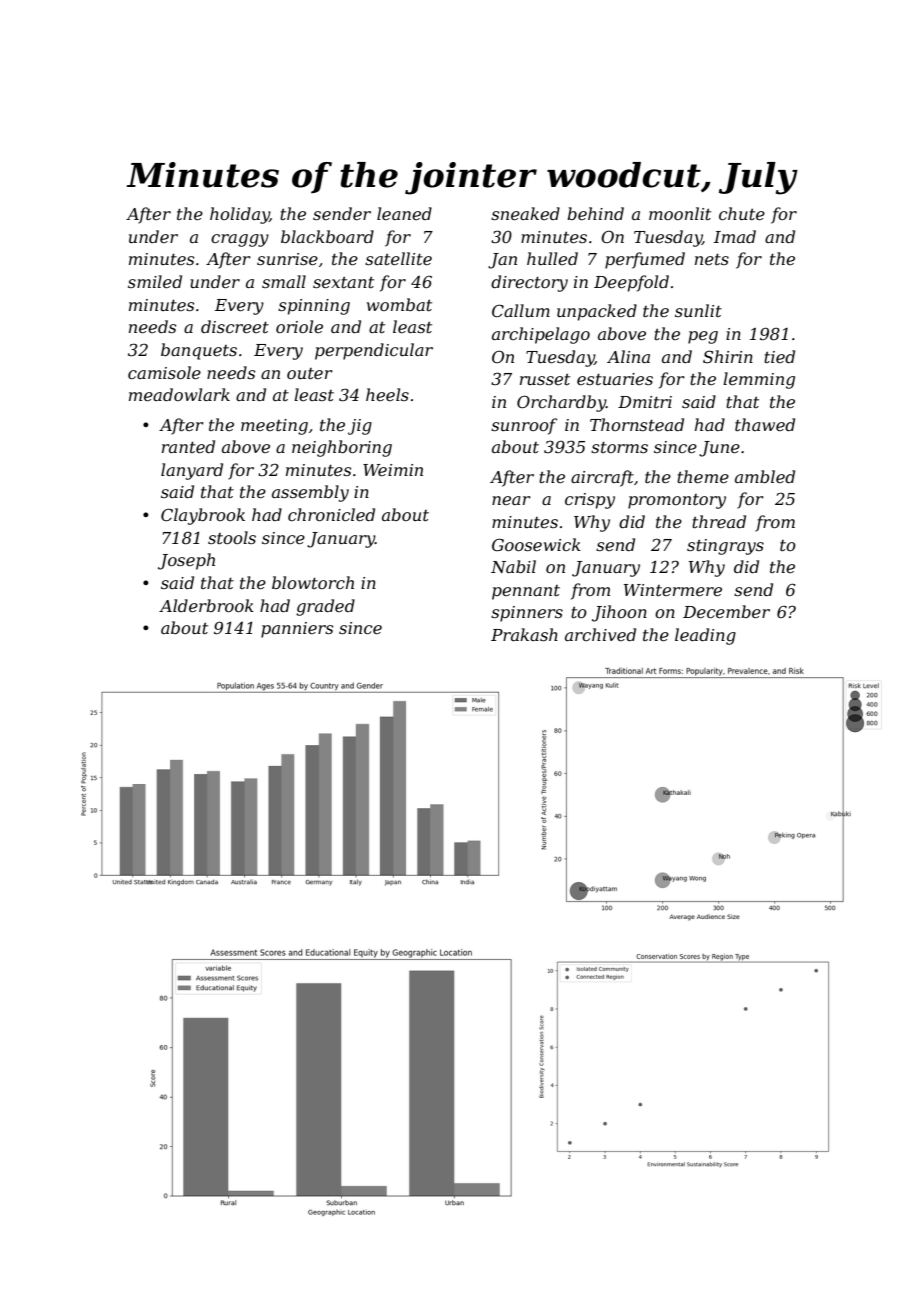 The image size is (924, 1311). Describe the element at coordinates (313, 582) in the document. I see `blowtorch` at that location.
